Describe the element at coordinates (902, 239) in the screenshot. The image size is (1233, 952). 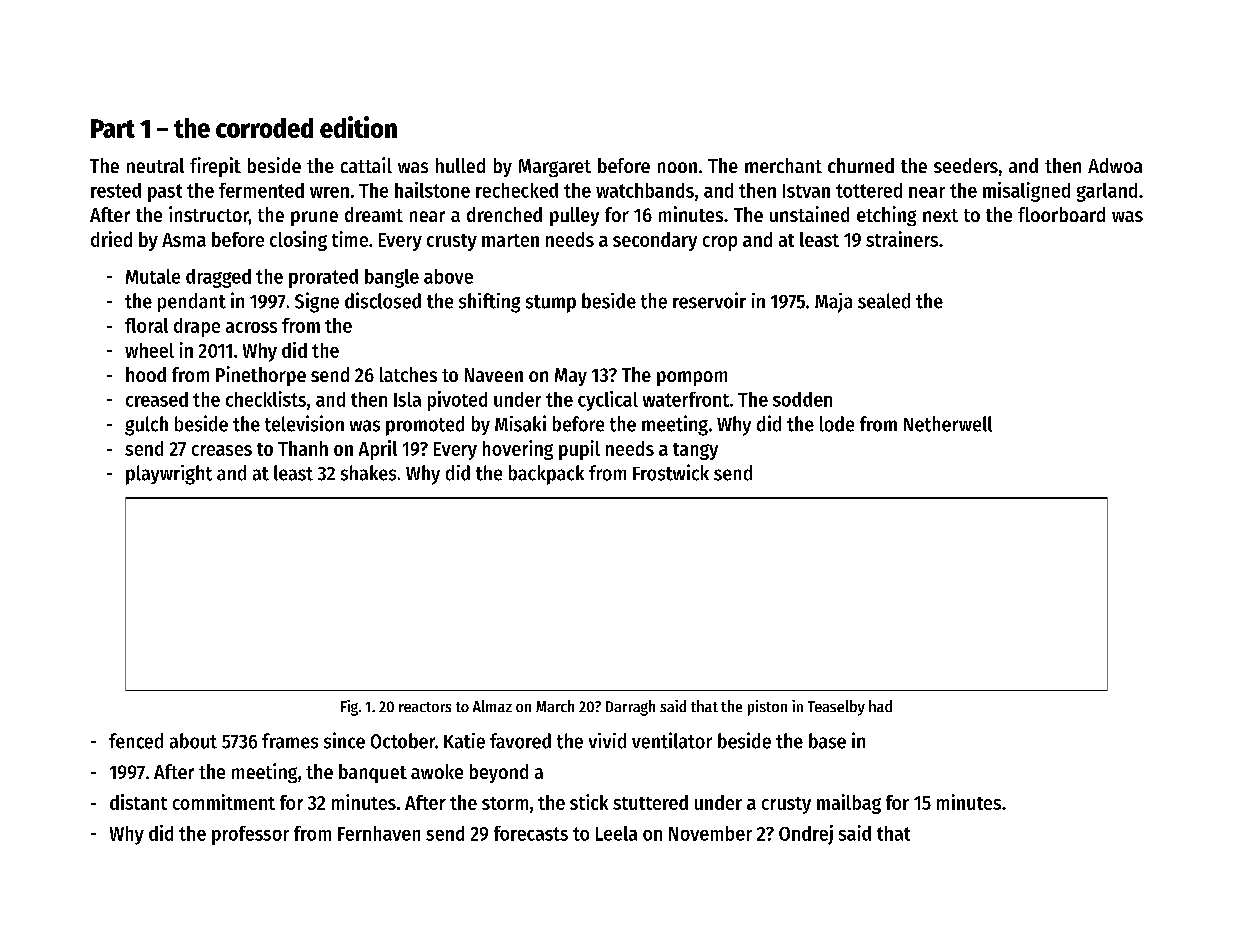
I see `strainers` at that location.
